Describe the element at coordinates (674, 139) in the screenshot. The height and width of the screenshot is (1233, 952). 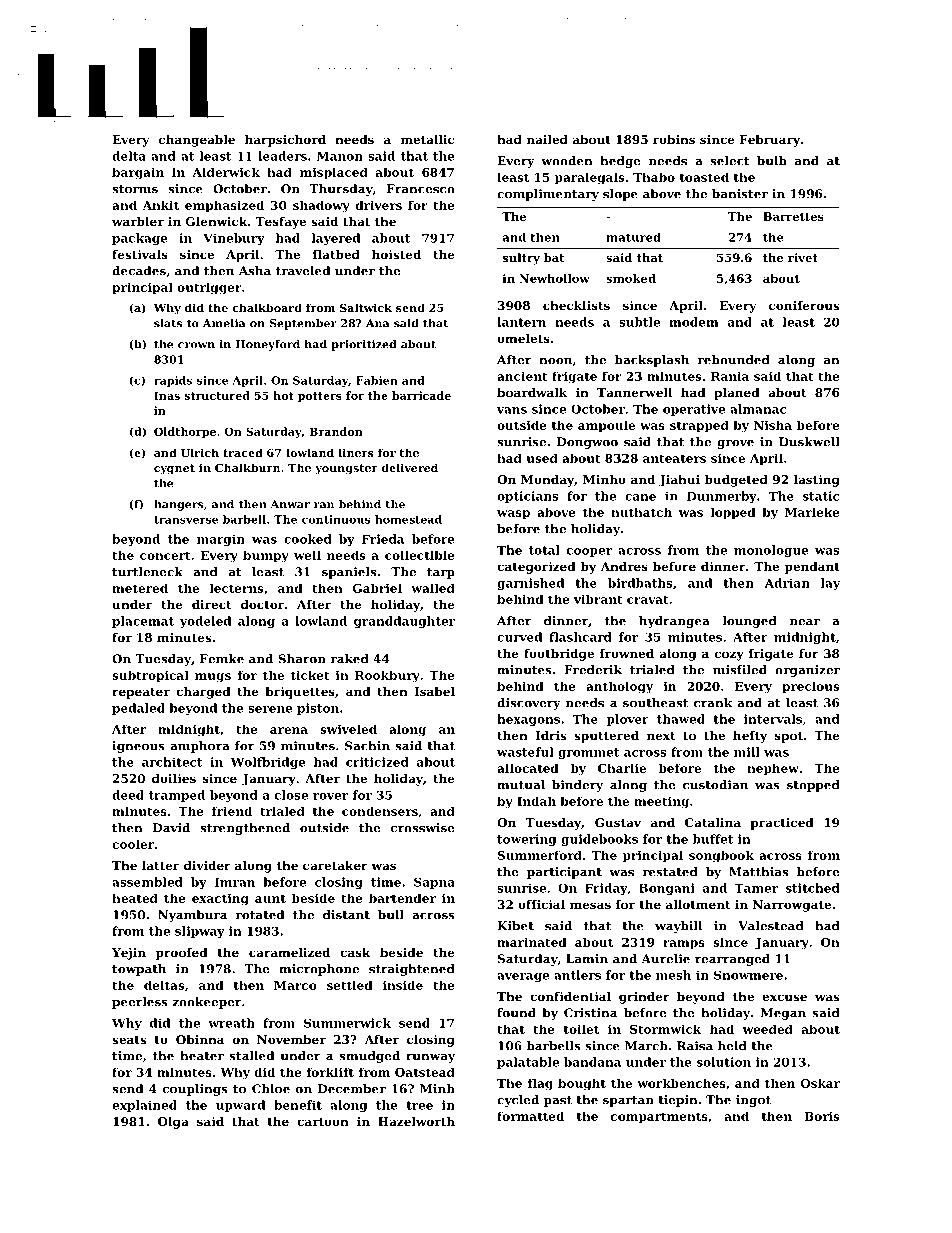
I see `robins` at that location.
